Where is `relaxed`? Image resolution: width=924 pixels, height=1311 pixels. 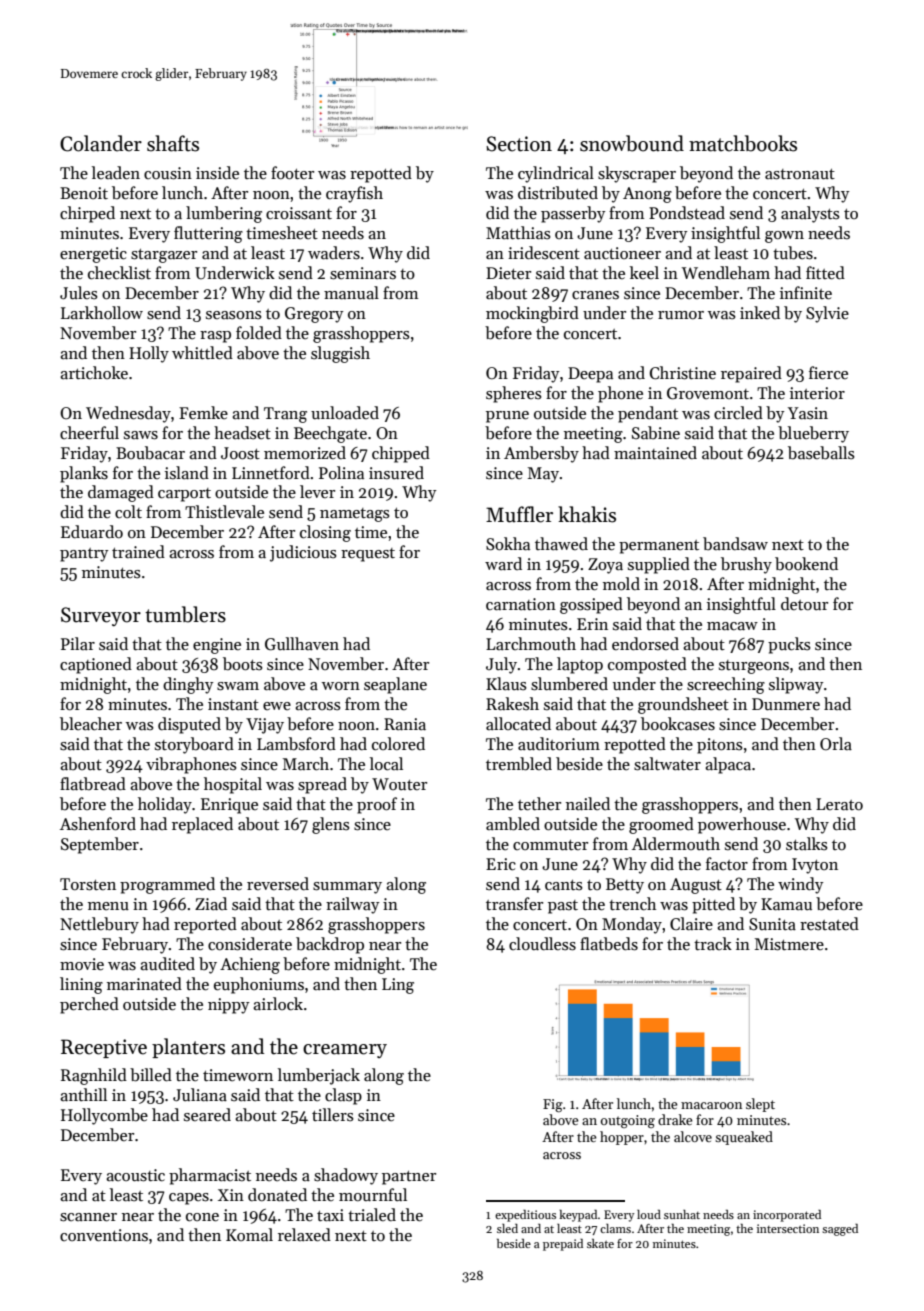
relaxed is located at coordinates (304, 1235).
